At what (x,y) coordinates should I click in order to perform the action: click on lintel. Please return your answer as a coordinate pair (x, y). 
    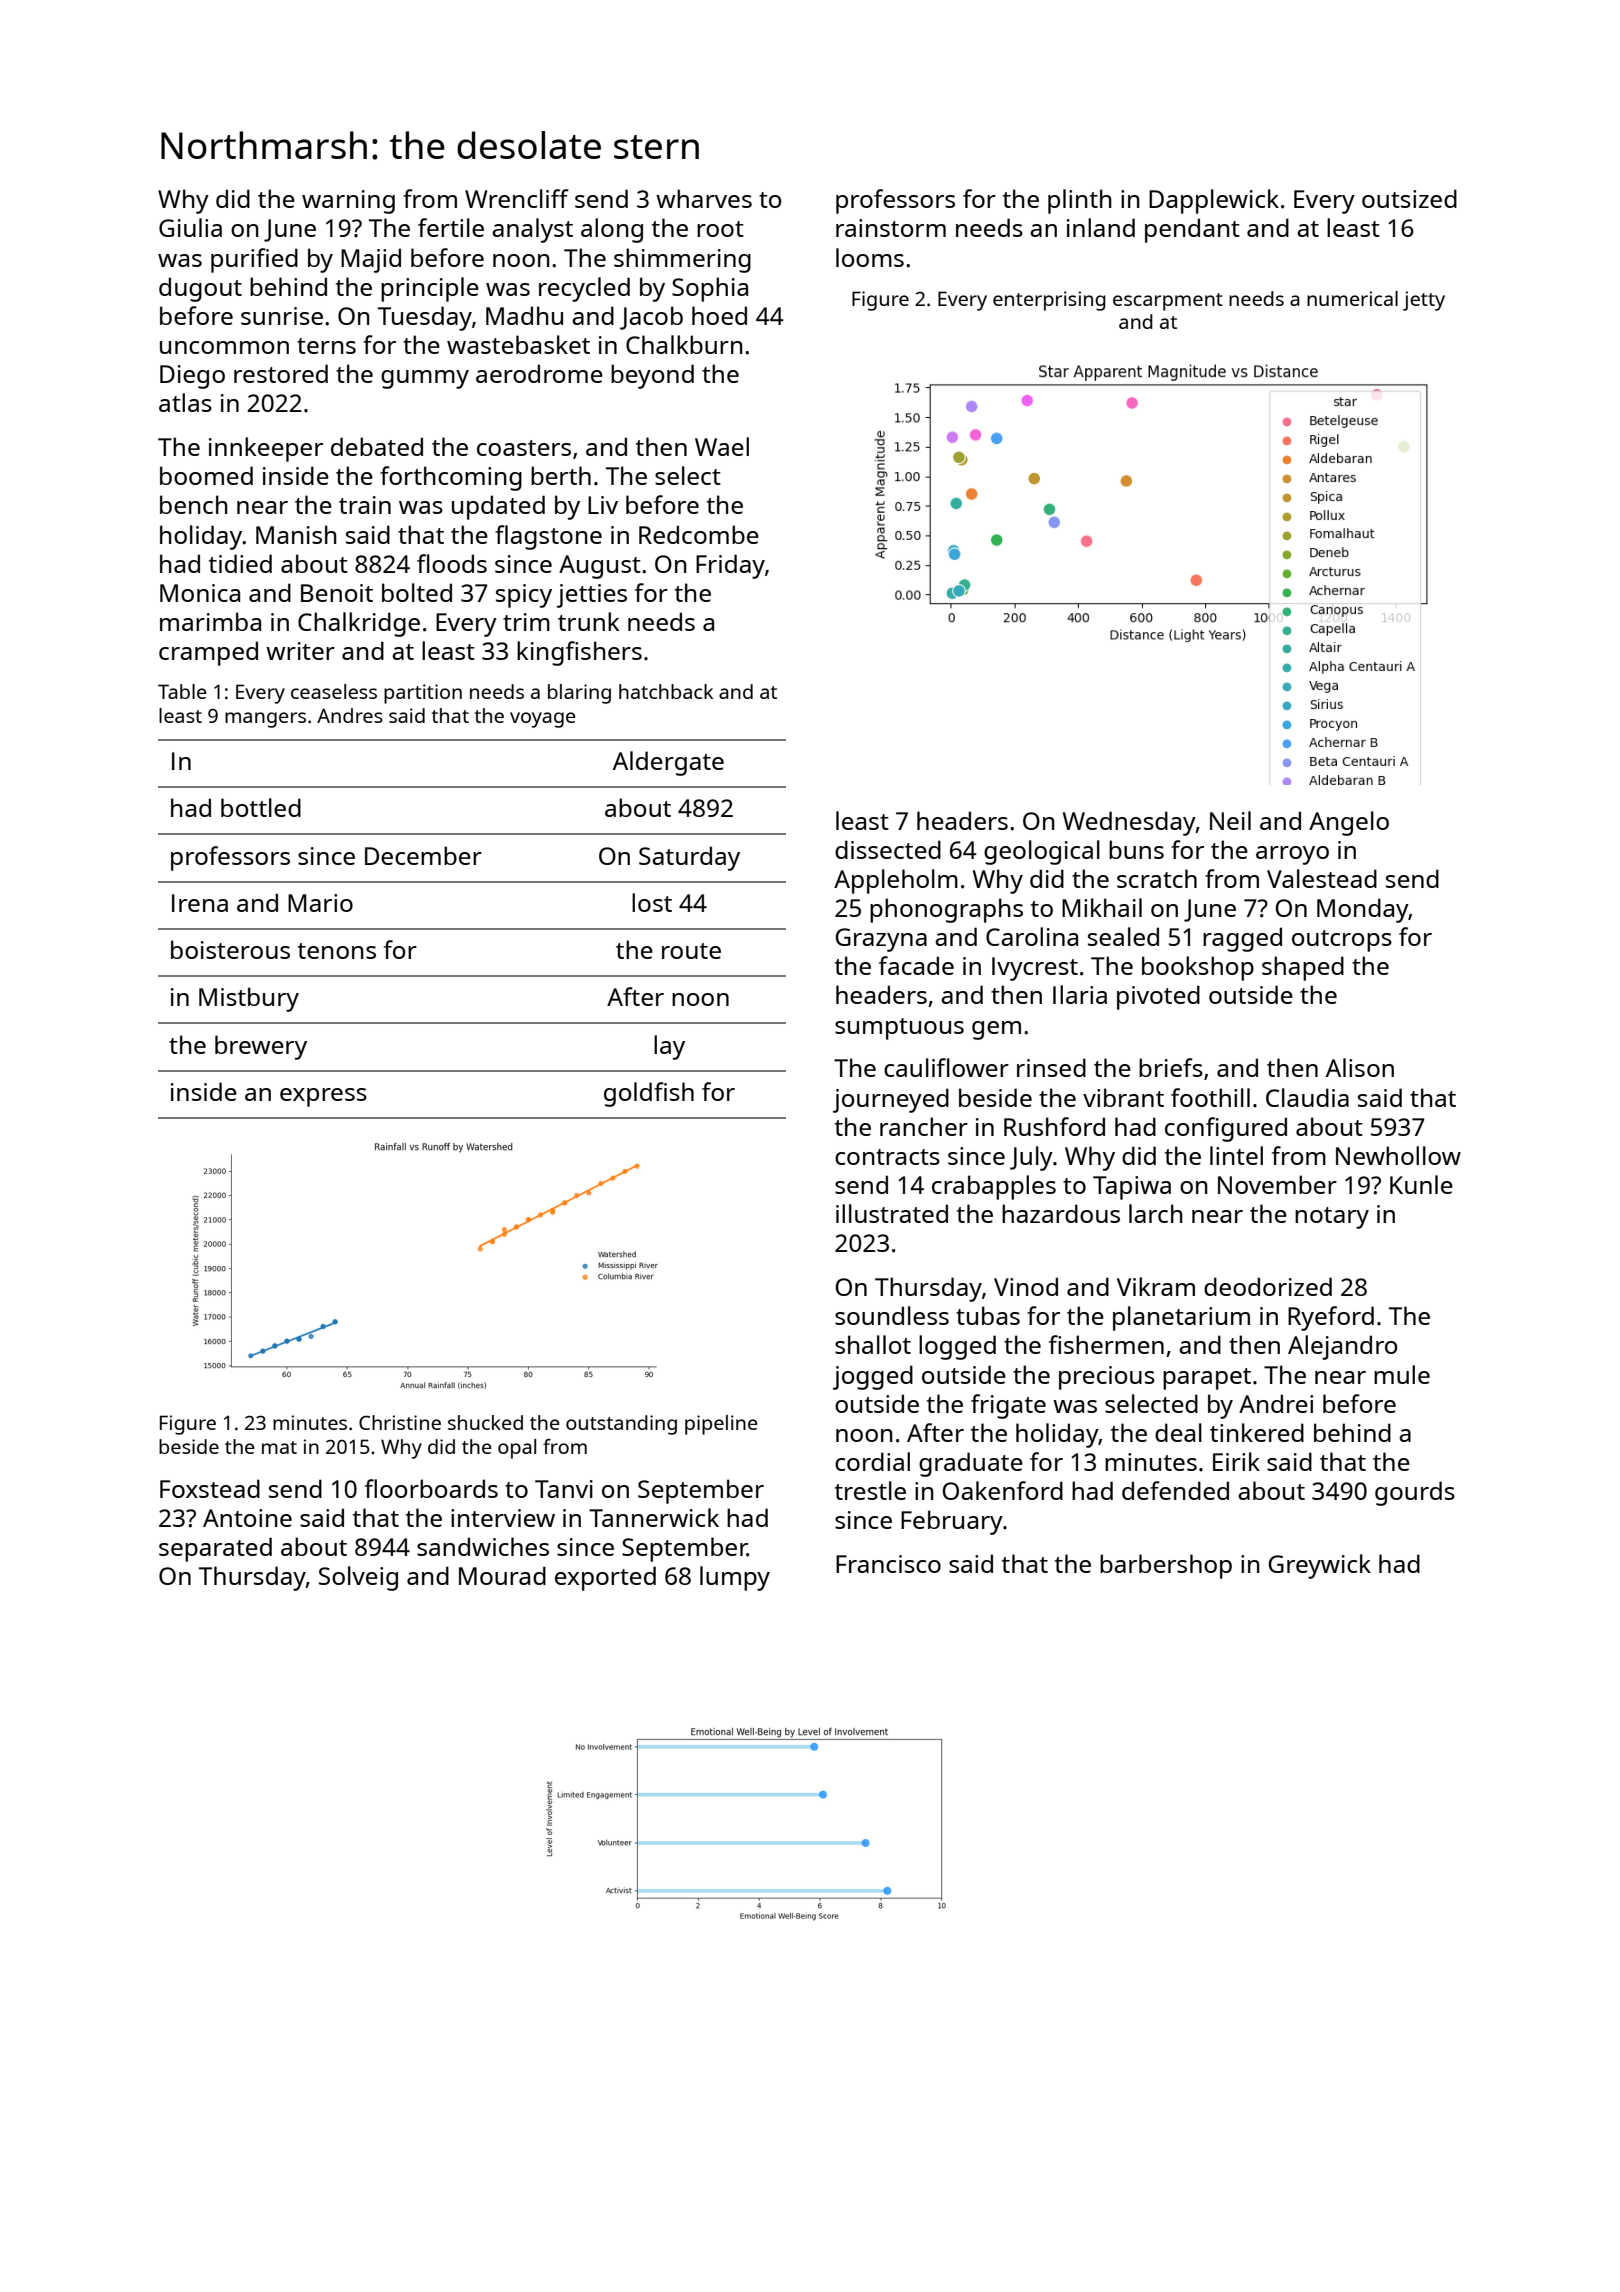
    Looking at the image, I should click on (1236, 1155).
